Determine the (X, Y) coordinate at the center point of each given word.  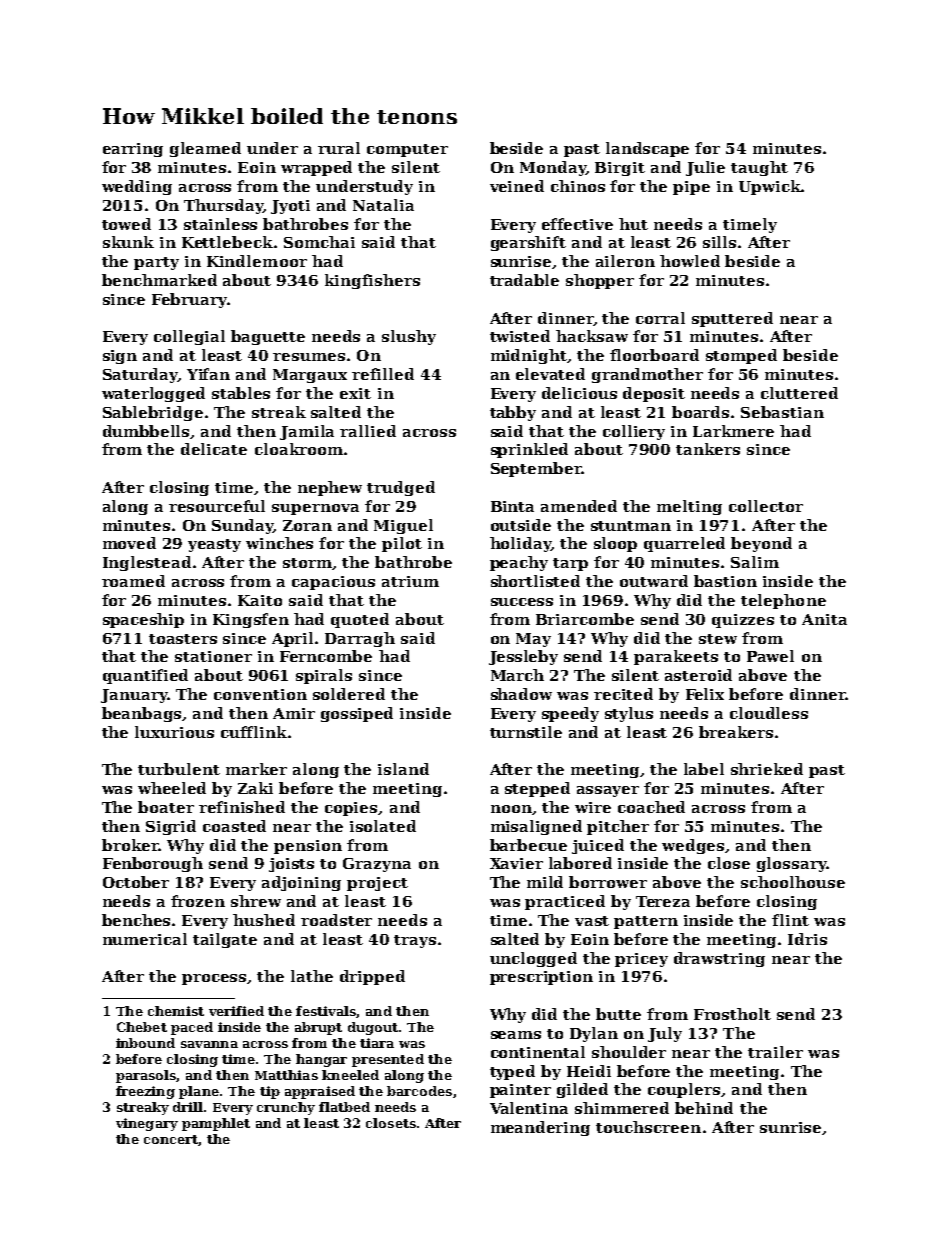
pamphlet (216, 1124)
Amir (294, 713)
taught (759, 168)
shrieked (767, 769)
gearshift (528, 243)
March (517, 675)
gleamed (205, 149)
